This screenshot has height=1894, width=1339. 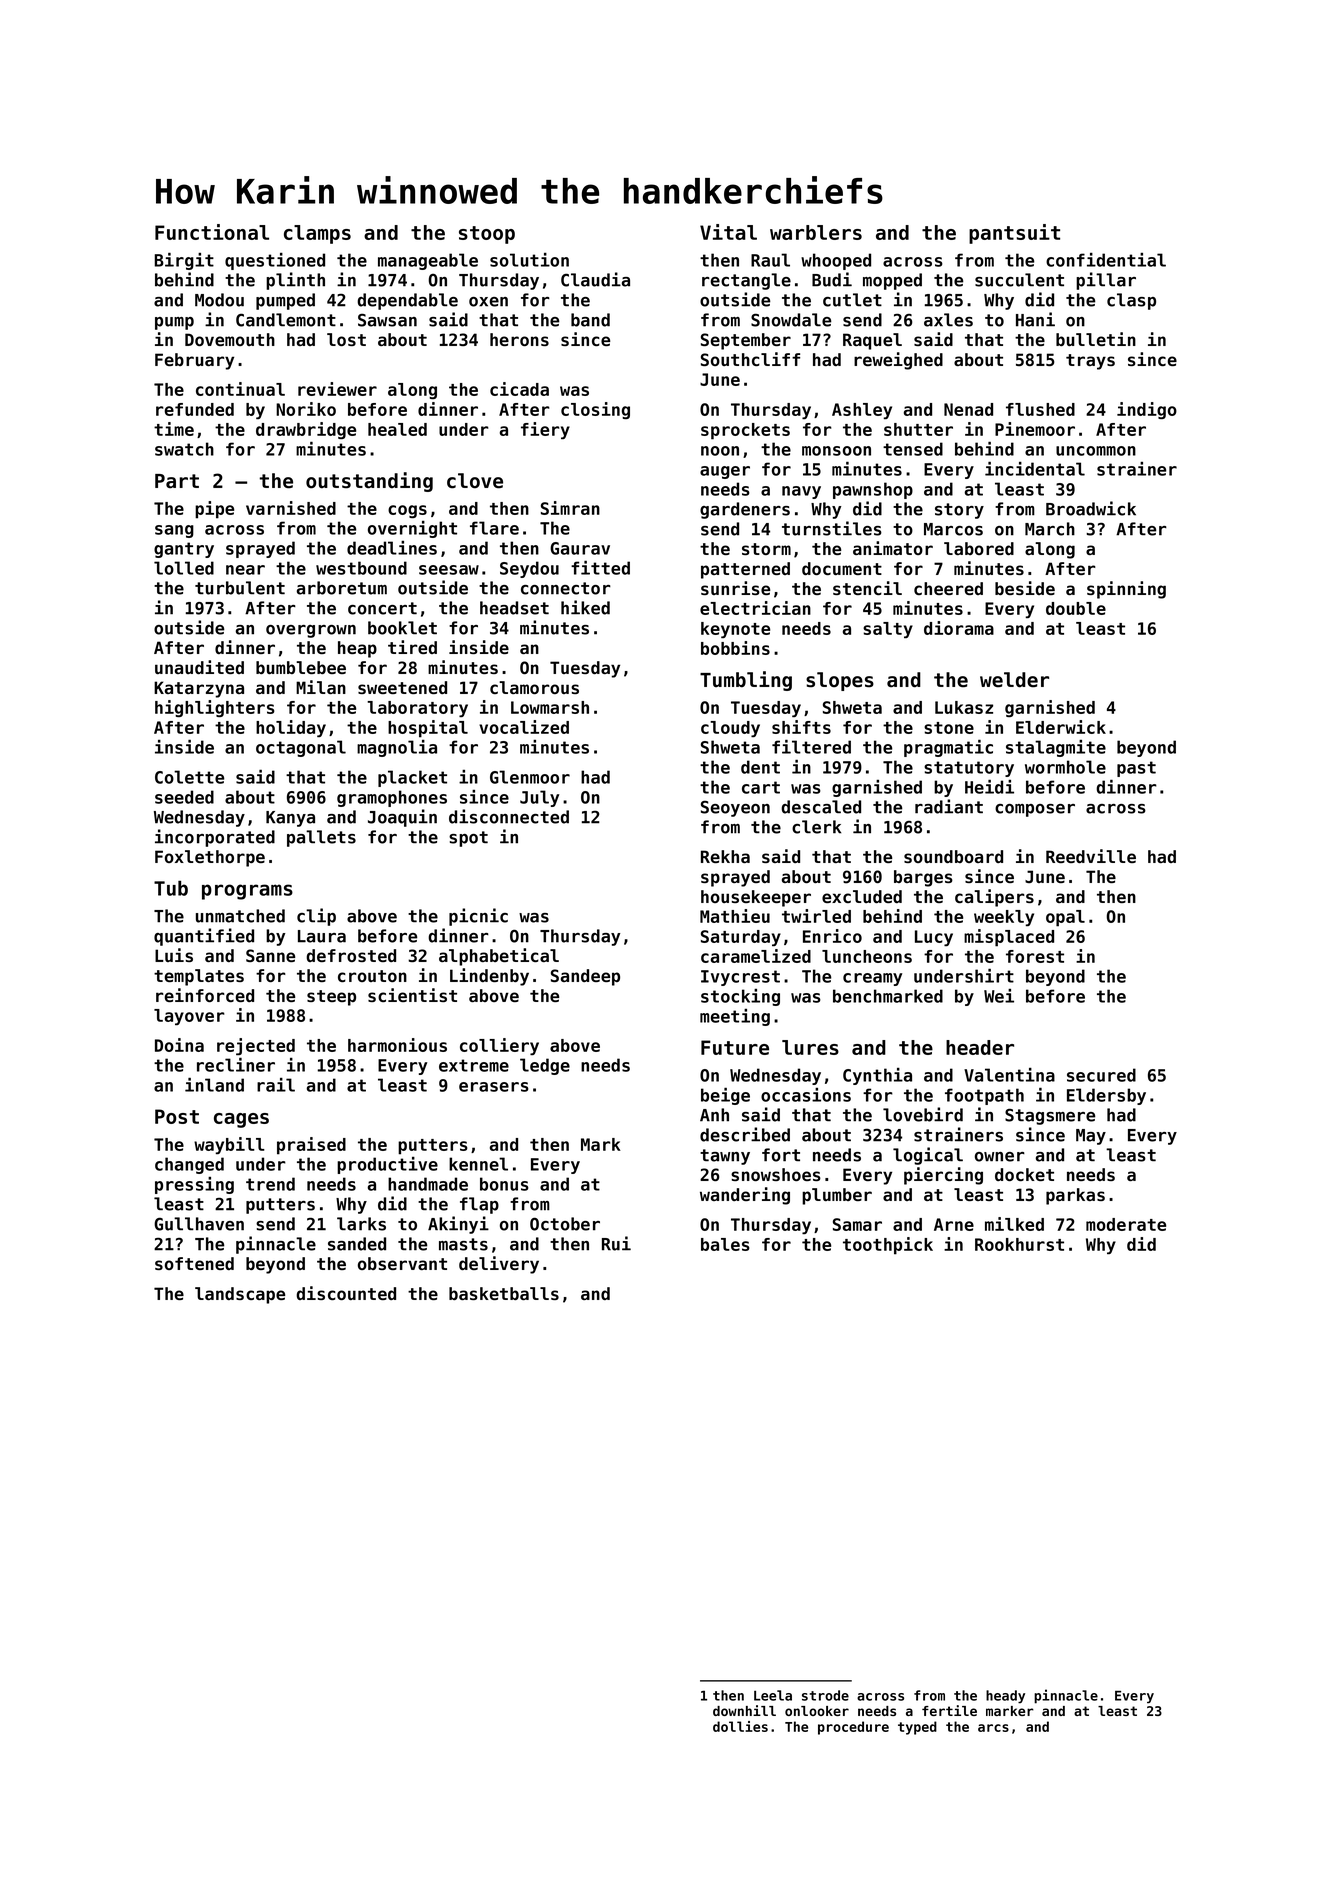 I want to click on dollies, so click(x=740, y=1726).
